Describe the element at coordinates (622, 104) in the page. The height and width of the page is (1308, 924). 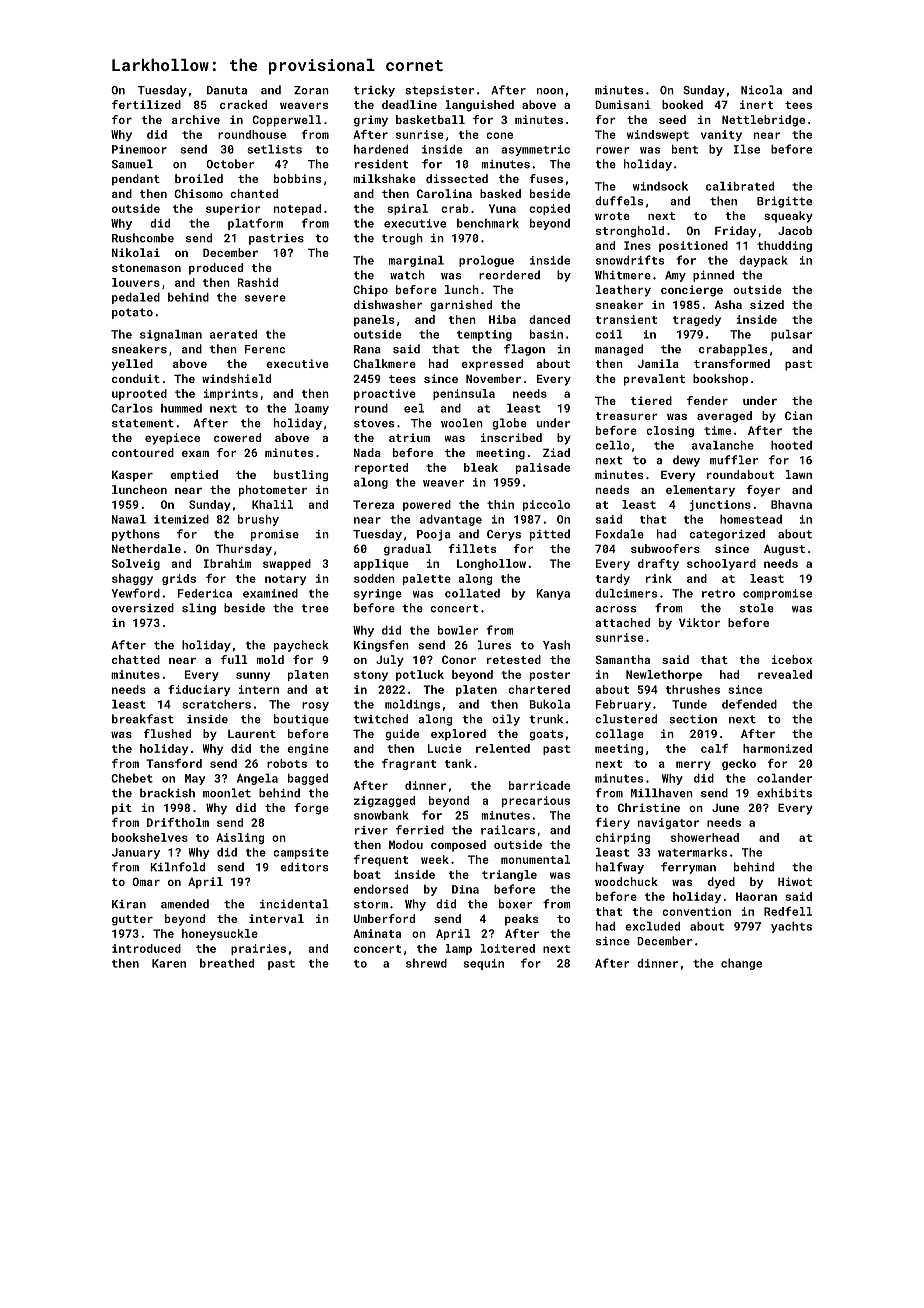
I see `Dumisani` at that location.
